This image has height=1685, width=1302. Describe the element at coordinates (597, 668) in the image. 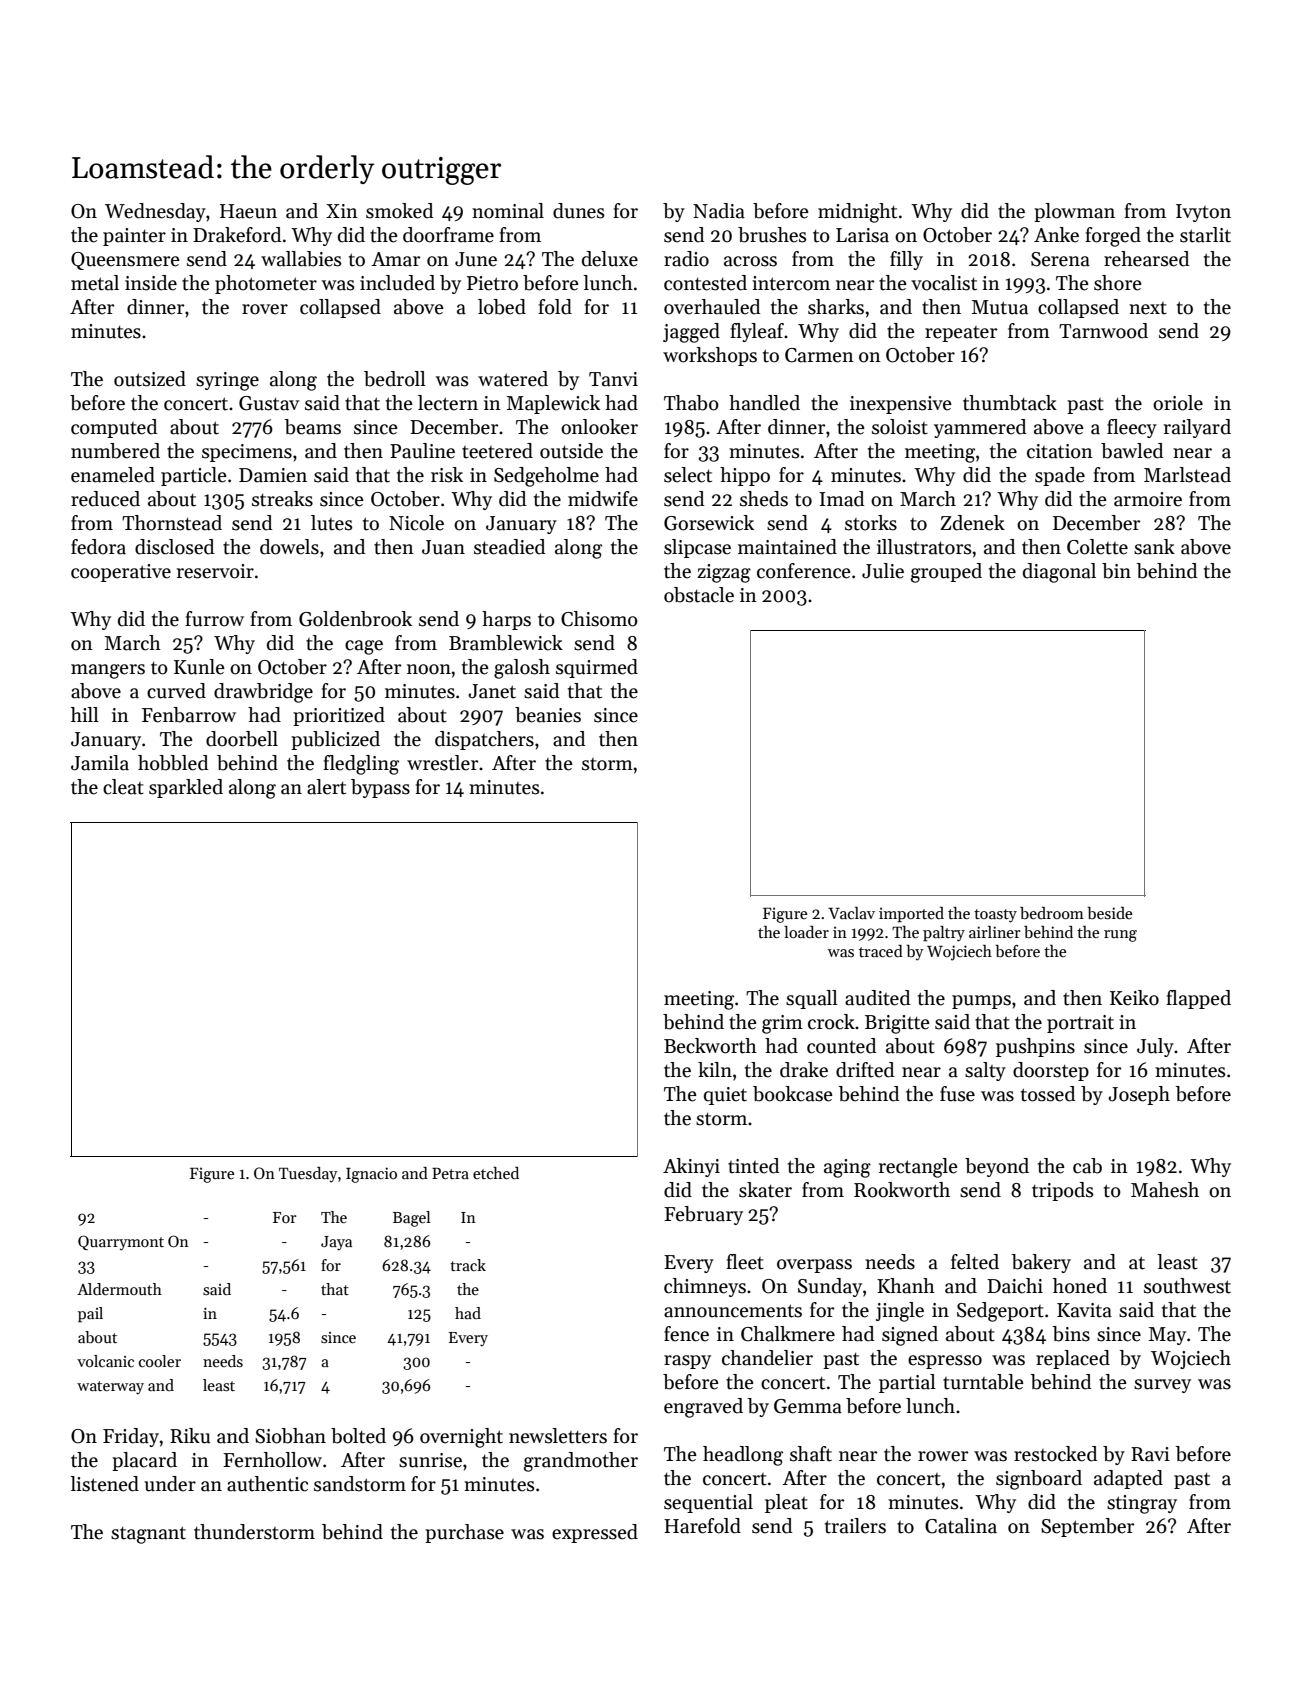

I see `squirmed` at that location.
